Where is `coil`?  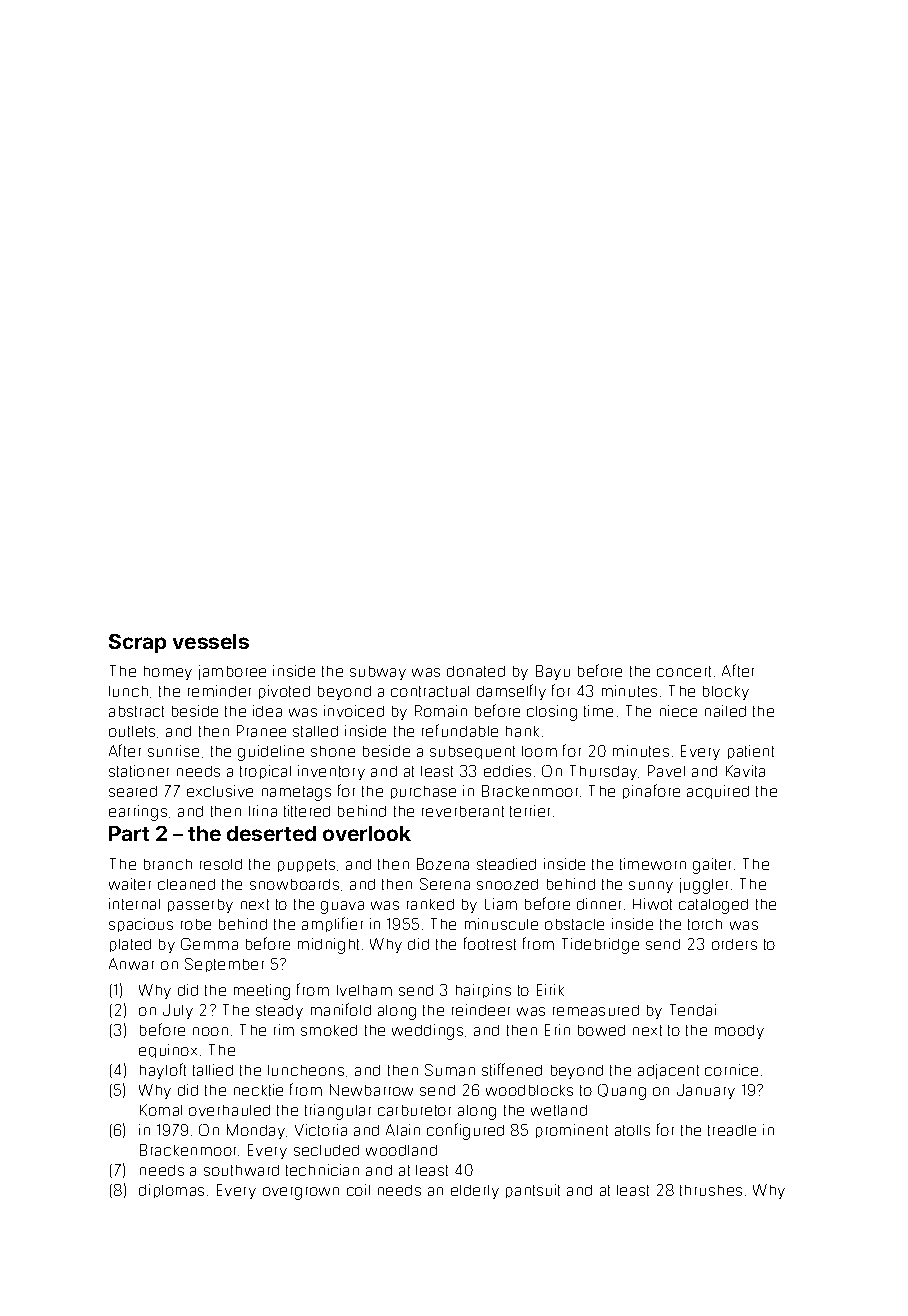
coil is located at coordinates (358, 1190).
